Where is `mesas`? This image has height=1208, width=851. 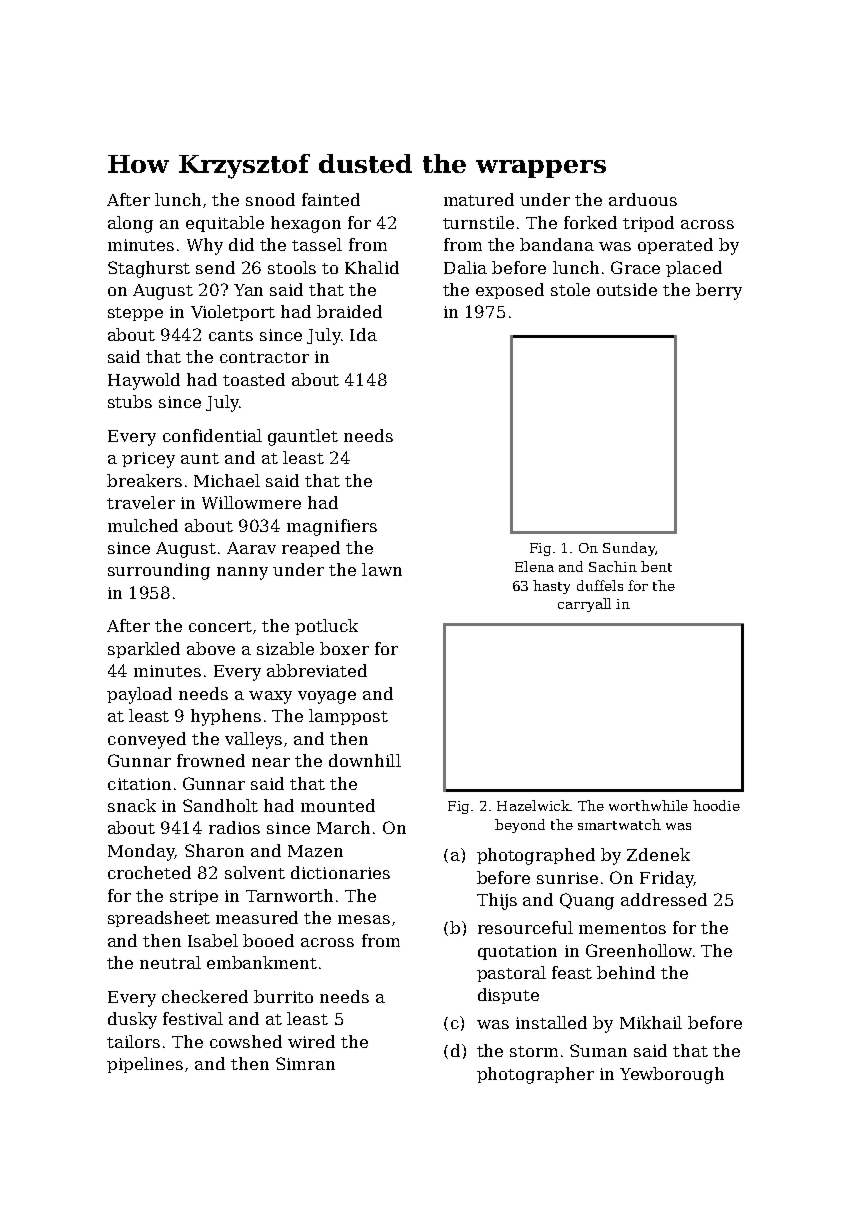
mesas is located at coordinates (364, 919).
